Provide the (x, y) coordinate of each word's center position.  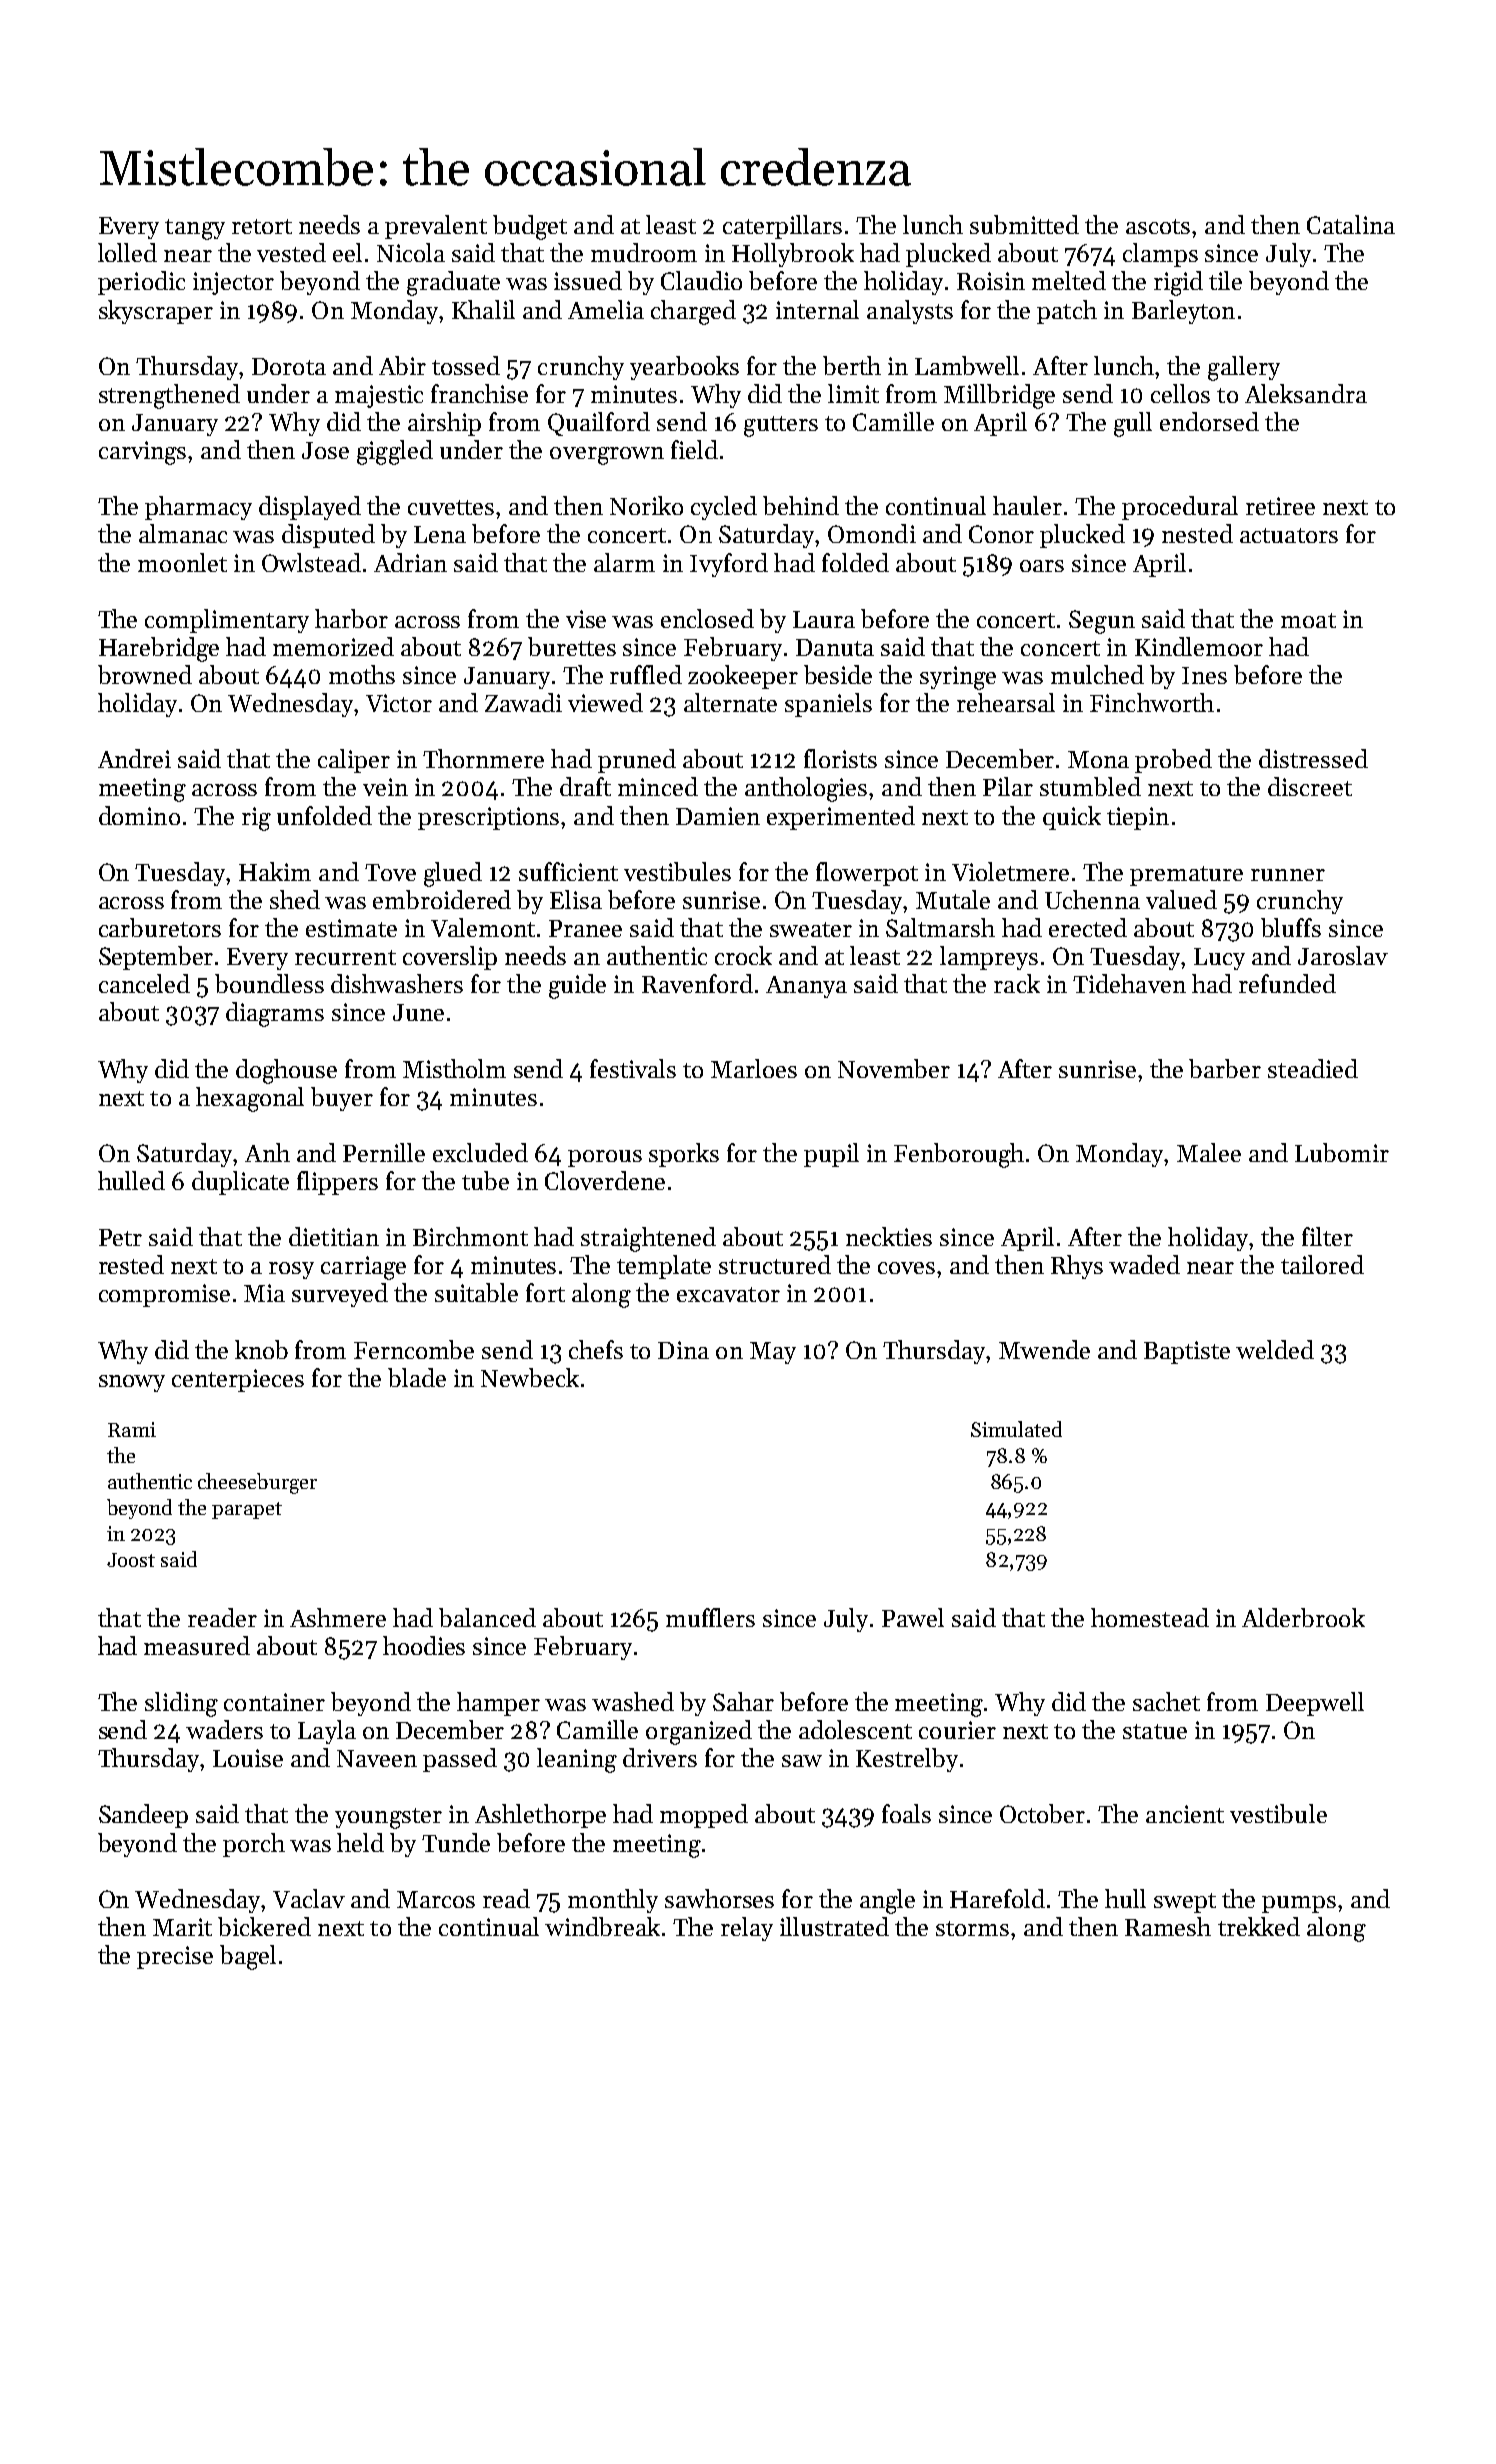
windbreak (602, 1926)
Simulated (1016, 1429)
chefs (596, 1349)
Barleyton (1183, 312)
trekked (1259, 1926)
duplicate (240, 1183)
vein (385, 787)
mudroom (644, 252)
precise (175, 1957)
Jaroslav (1343, 955)
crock (743, 955)
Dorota (289, 366)
